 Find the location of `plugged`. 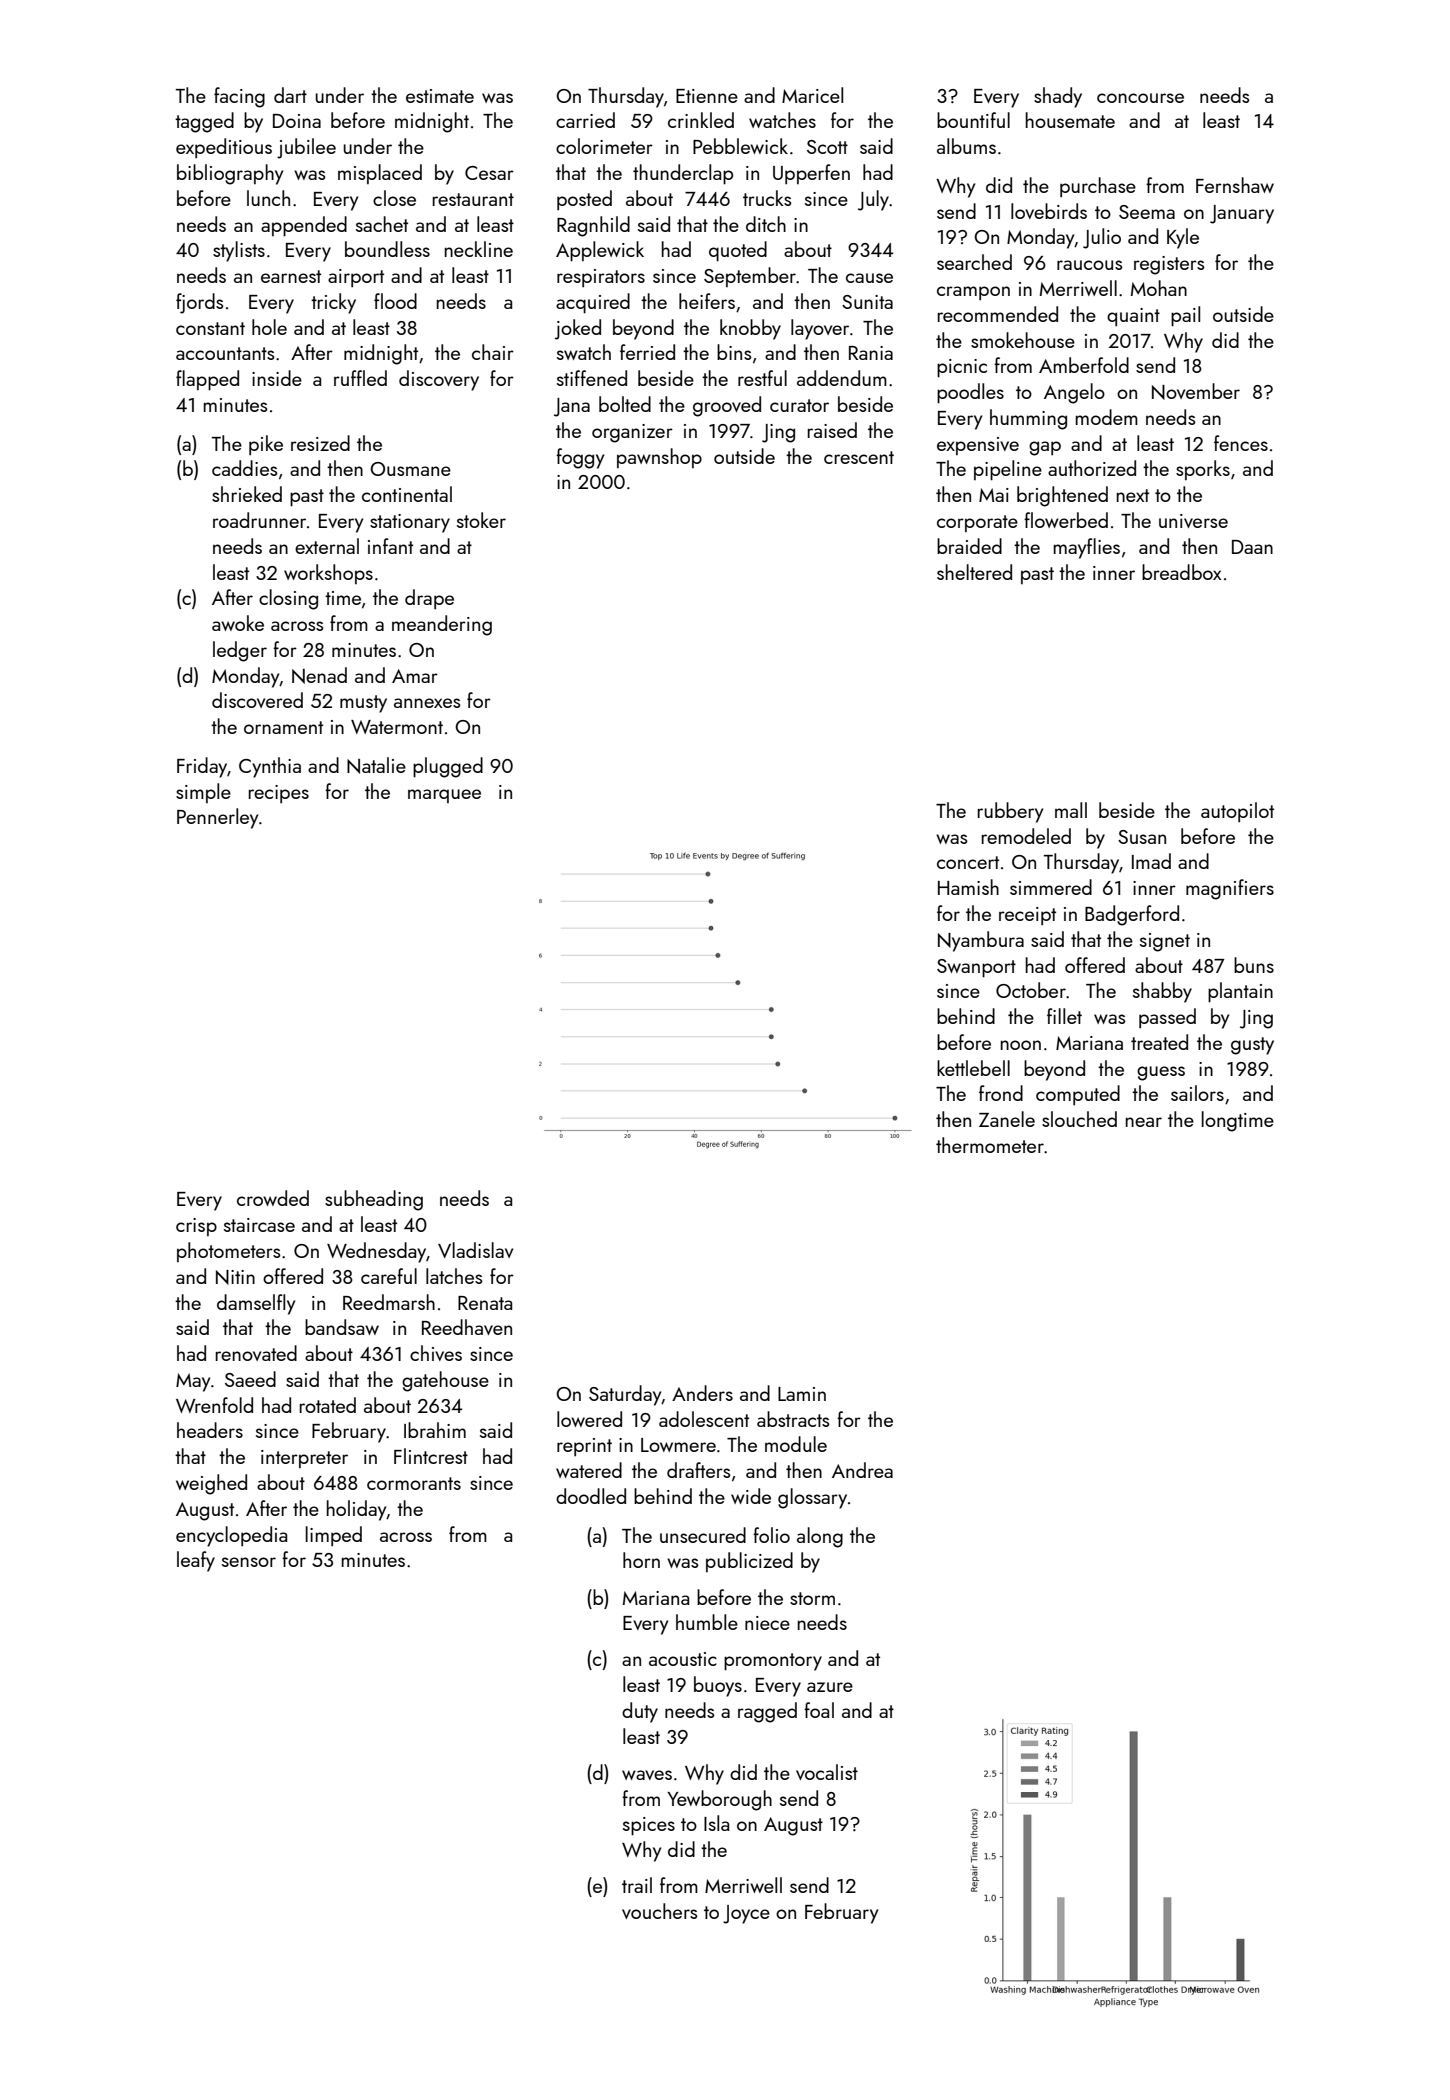

plugged is located at coordinates (448, 767).
